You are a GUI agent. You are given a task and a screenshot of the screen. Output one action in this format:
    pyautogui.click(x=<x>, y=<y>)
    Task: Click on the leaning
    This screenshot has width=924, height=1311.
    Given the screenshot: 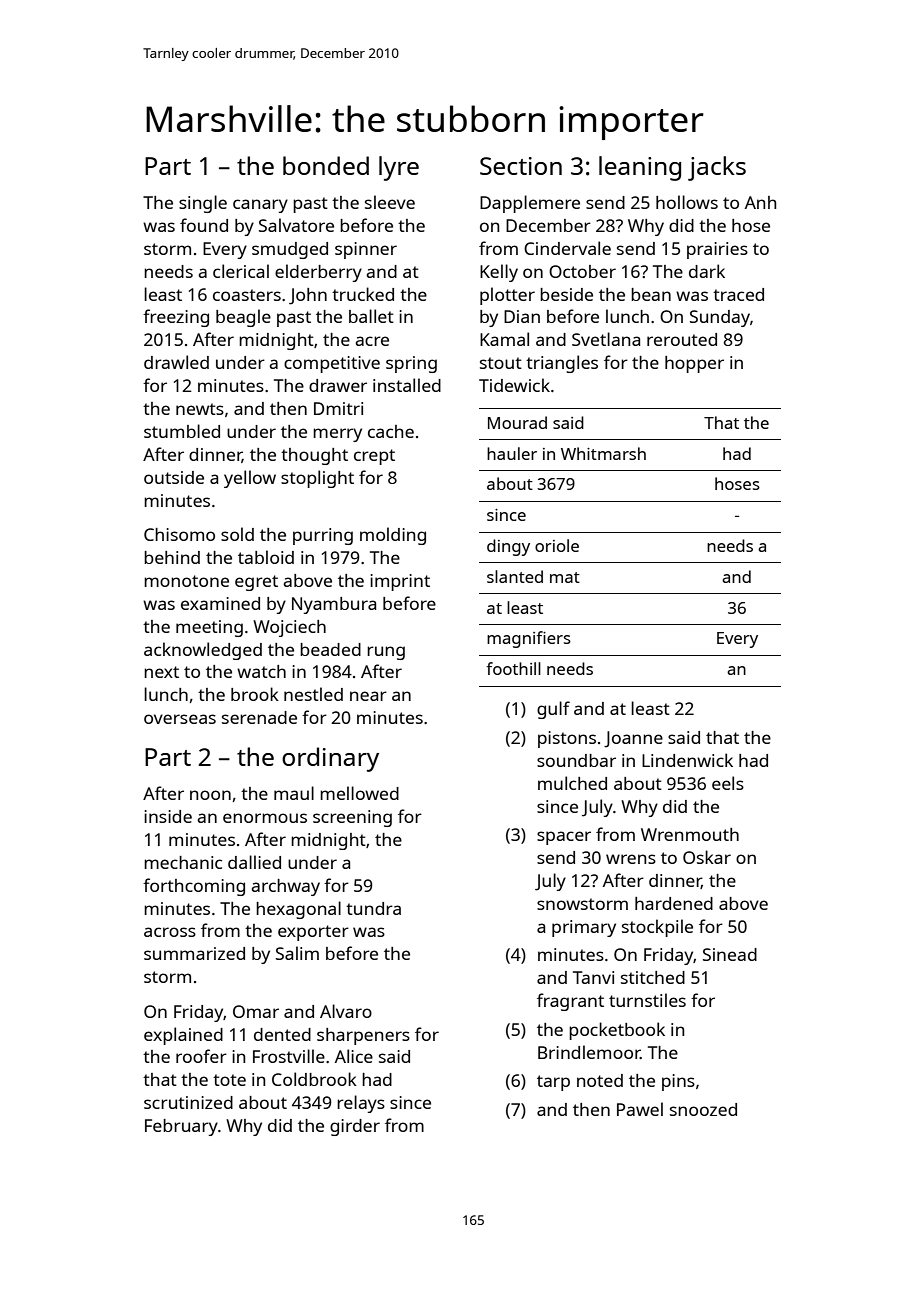 What is the action you would take?
    pyautogui.click(x=640, y=168)
